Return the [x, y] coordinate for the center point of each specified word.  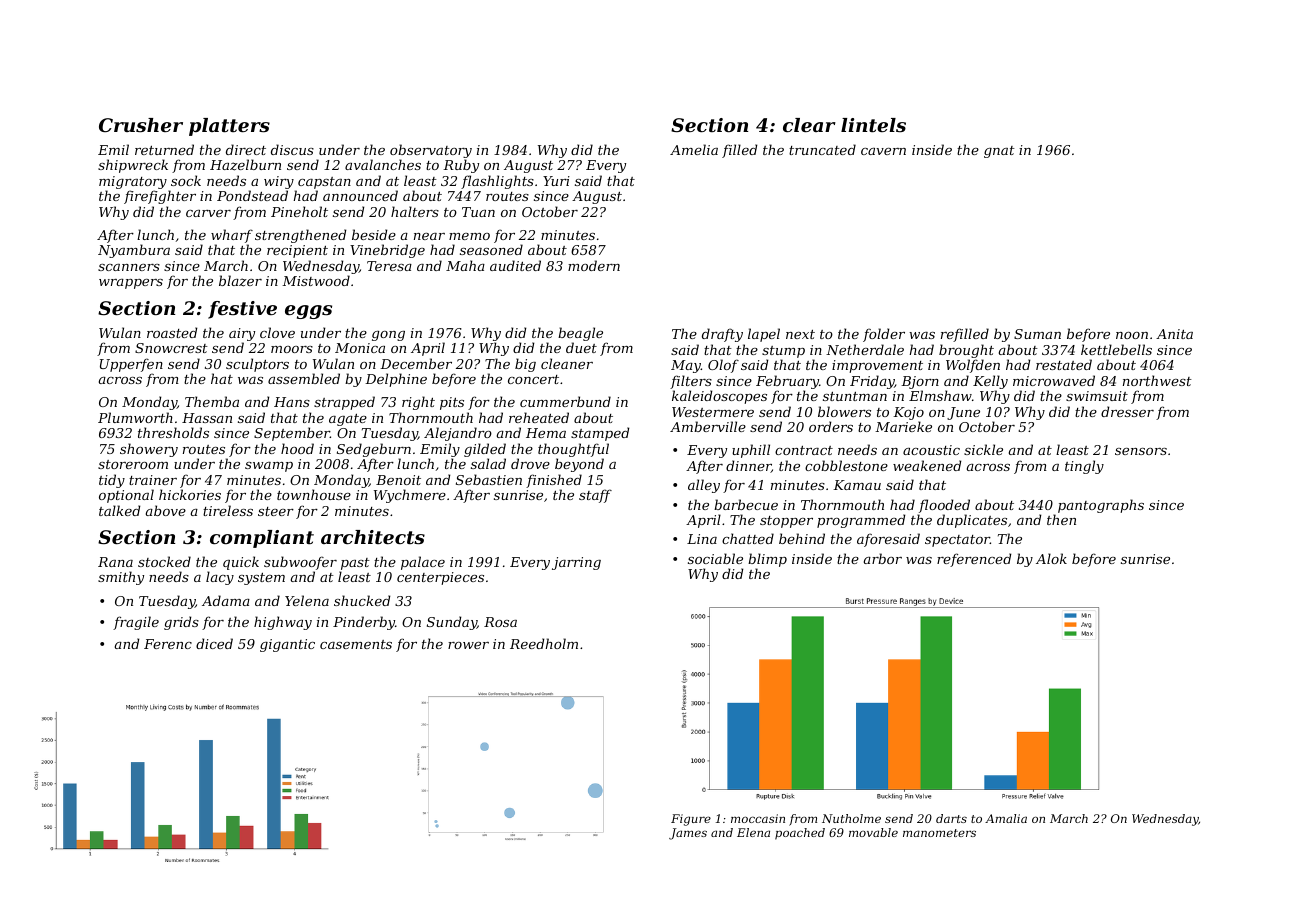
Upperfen [131, 365]
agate [348, 420]
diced [214, 643]
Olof [723, 366]
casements [356, 644]
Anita [1174, 334]
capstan [324, 183]
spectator [957, 541]
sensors [1141, 451]
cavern [883, 151]
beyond [579, 465]
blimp [767, 560]
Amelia [694, 149]
